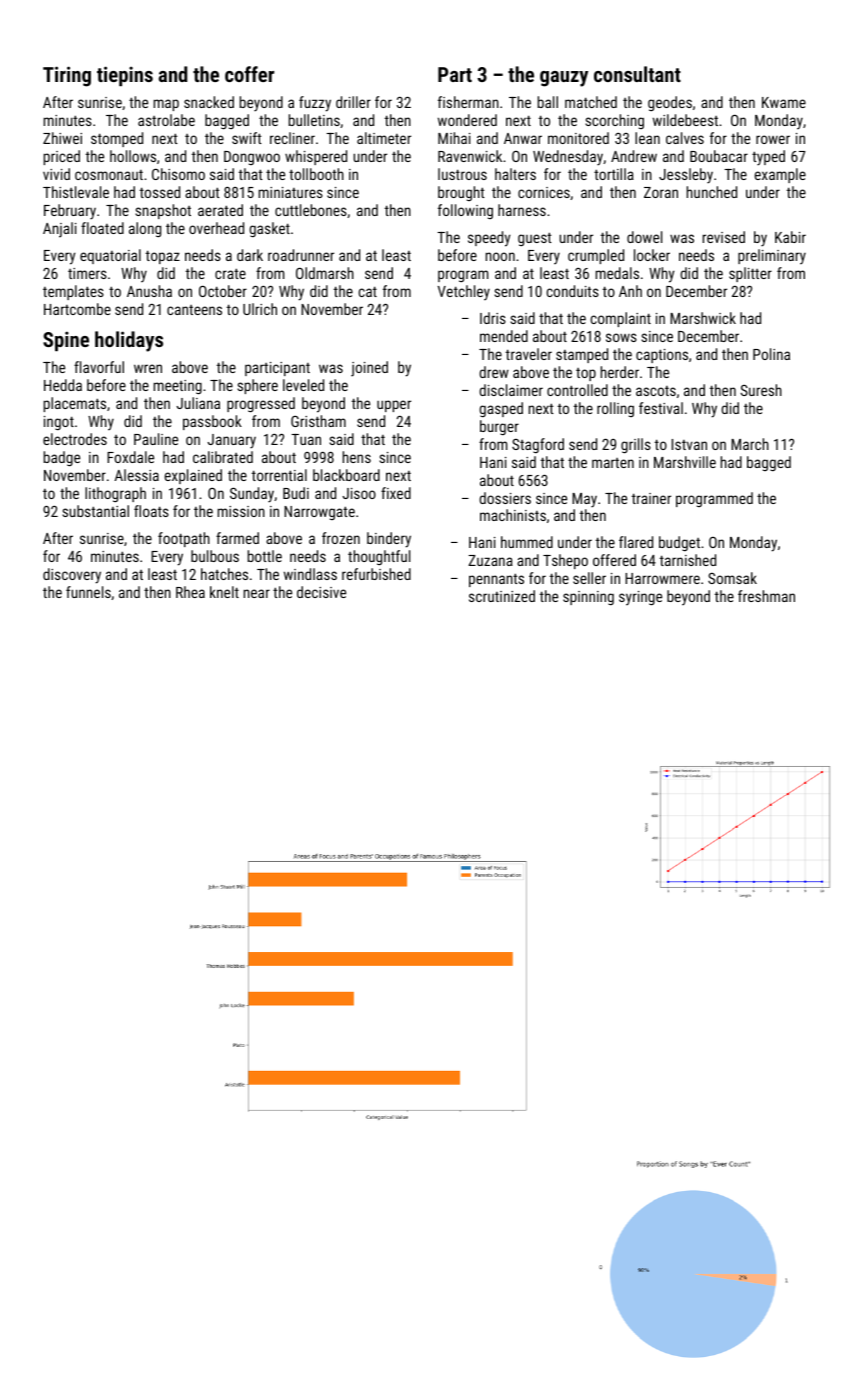 Image resolution: width=849 pixels, height=1400 pixels. I want to click on knelt, so click(224, 592).
